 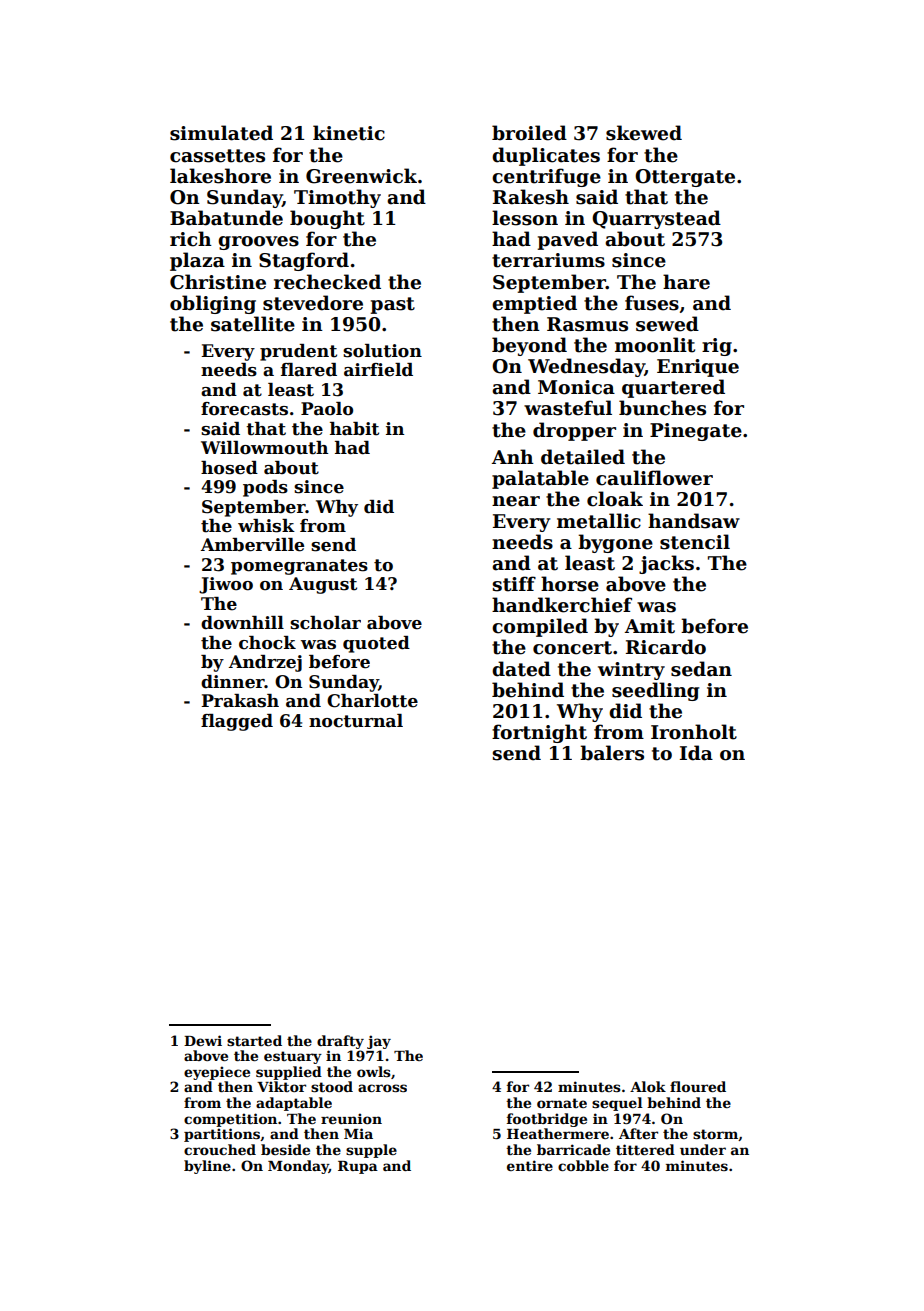 What do you see at coordinates (354, 429) in the screenshot?
I see `habit` at bounding box center [354, 429].
